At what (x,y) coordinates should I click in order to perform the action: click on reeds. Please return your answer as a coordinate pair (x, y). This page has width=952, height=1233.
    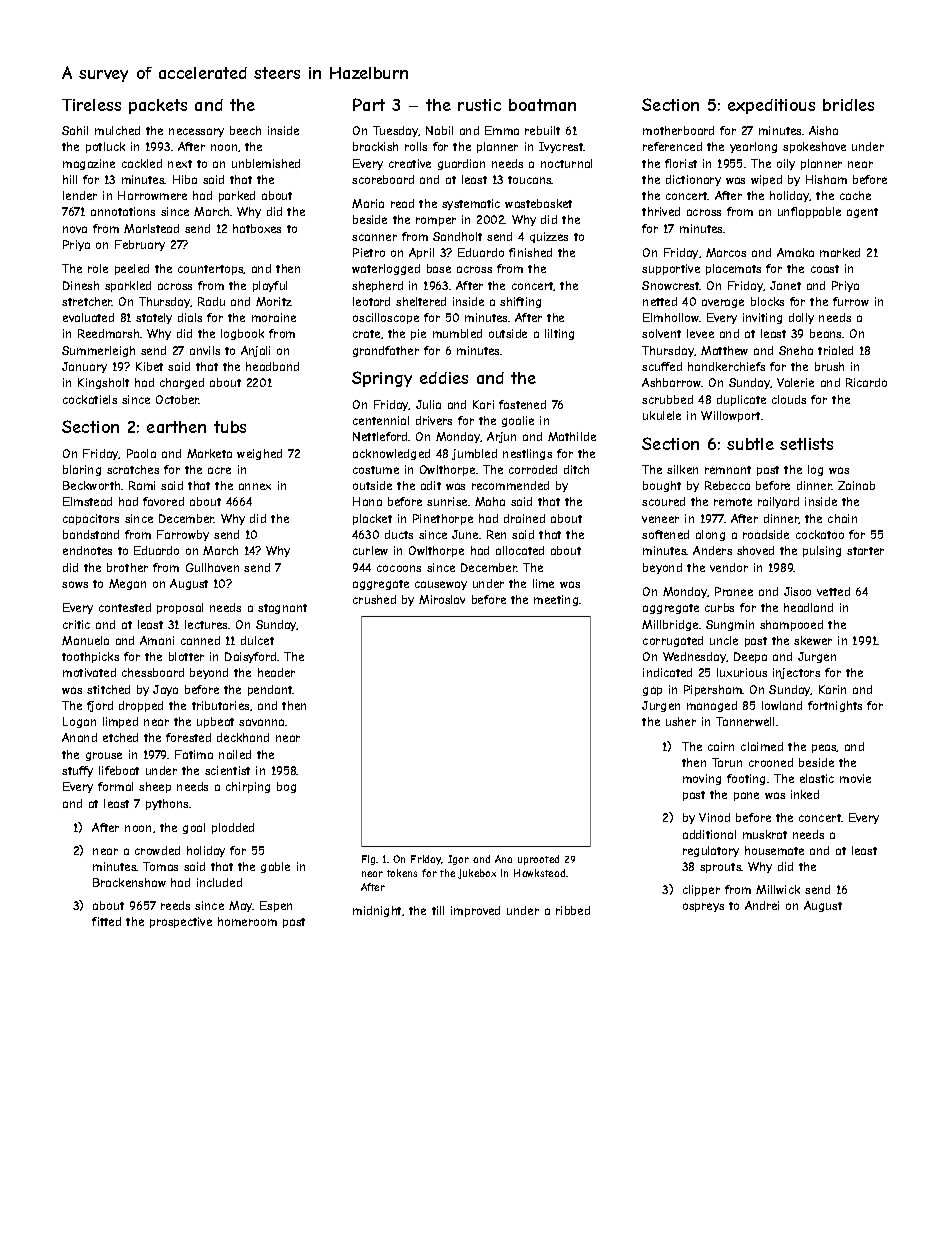
    Looking at the image, I should click on (175, 905).
